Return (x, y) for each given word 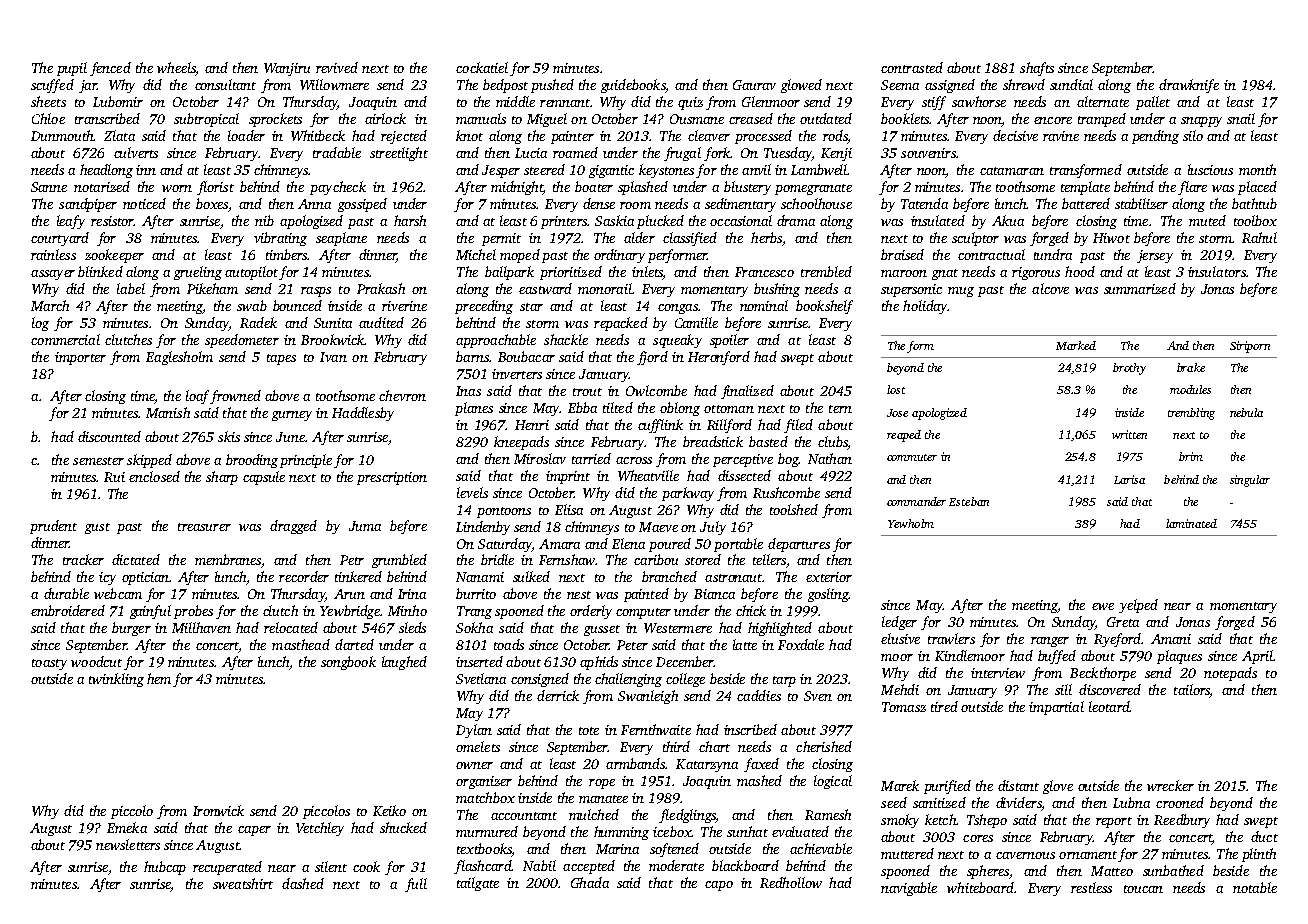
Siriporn (1250, 347)
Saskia (614, 220)
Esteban (969, 501)
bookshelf (824, 307)
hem (159, 678)
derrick (558, 695)
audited (381, 322)
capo (719, 886)
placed (1257, 188)
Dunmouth (62, 135)
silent (331, 866)
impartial (1056, 708)
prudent (53, 527)
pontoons (504, 512)
